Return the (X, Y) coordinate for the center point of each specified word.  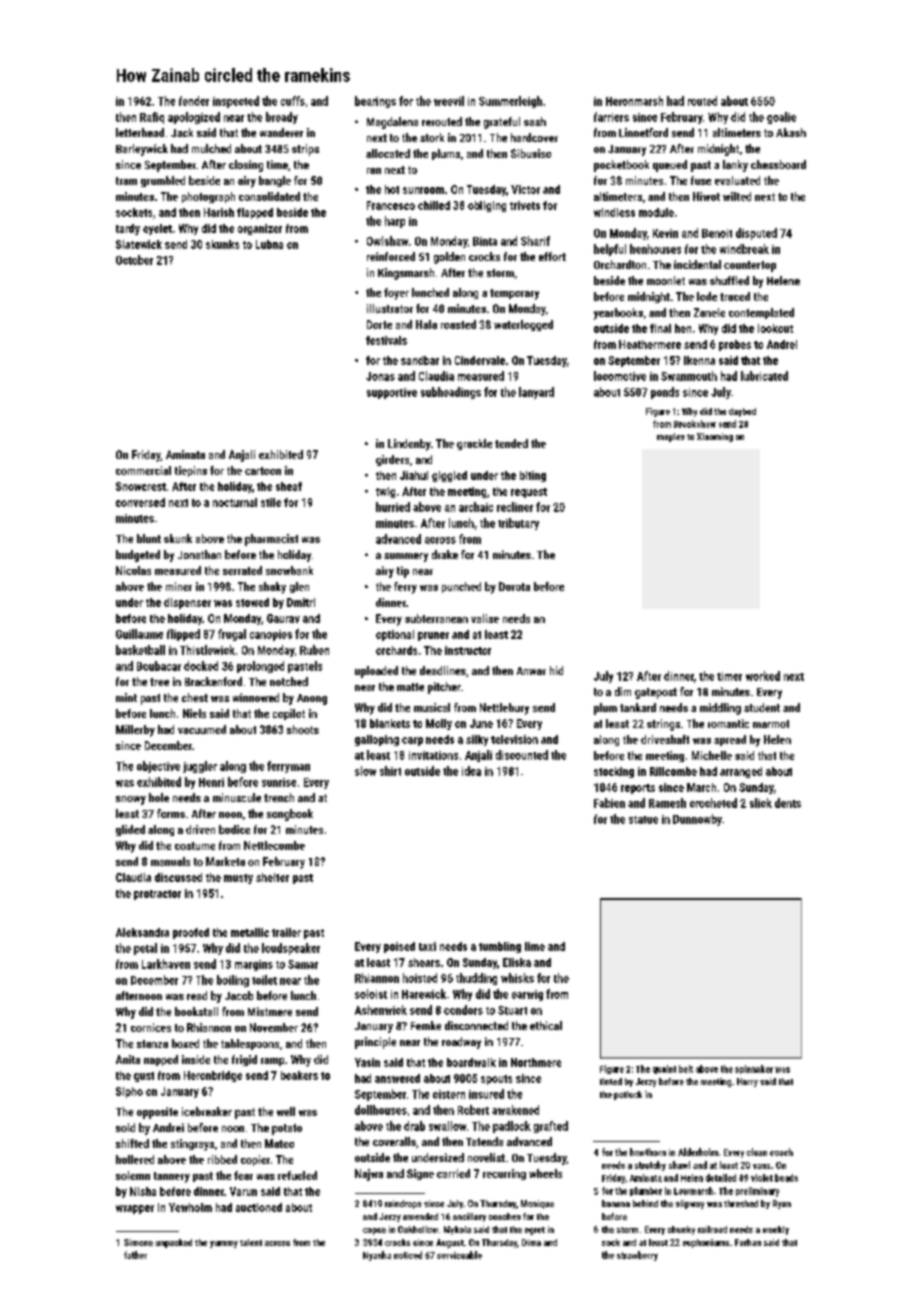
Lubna (269, 244)
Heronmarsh (634, 101)
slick (761, 803)
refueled (297, 1175)
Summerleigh (510, 102)
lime (535, 946)
